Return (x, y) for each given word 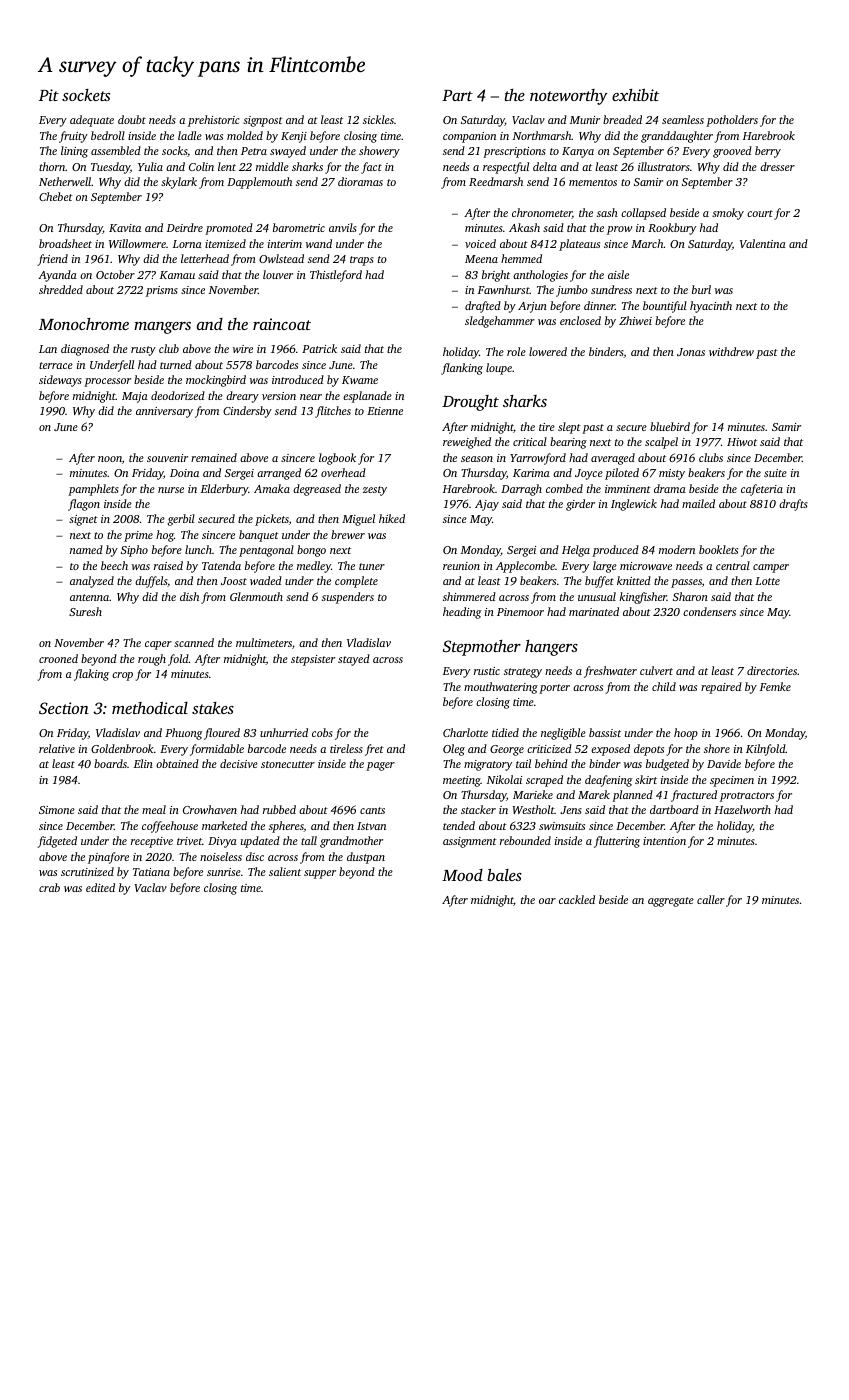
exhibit (635, 94)
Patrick (319, 348)
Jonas (691, 352)
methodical (150, 707)
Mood (462, 875)
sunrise (224, 872)
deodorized (178, 395)
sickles (378, 119)
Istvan (371, 826)
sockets (86, 95)
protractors (747, 797)
